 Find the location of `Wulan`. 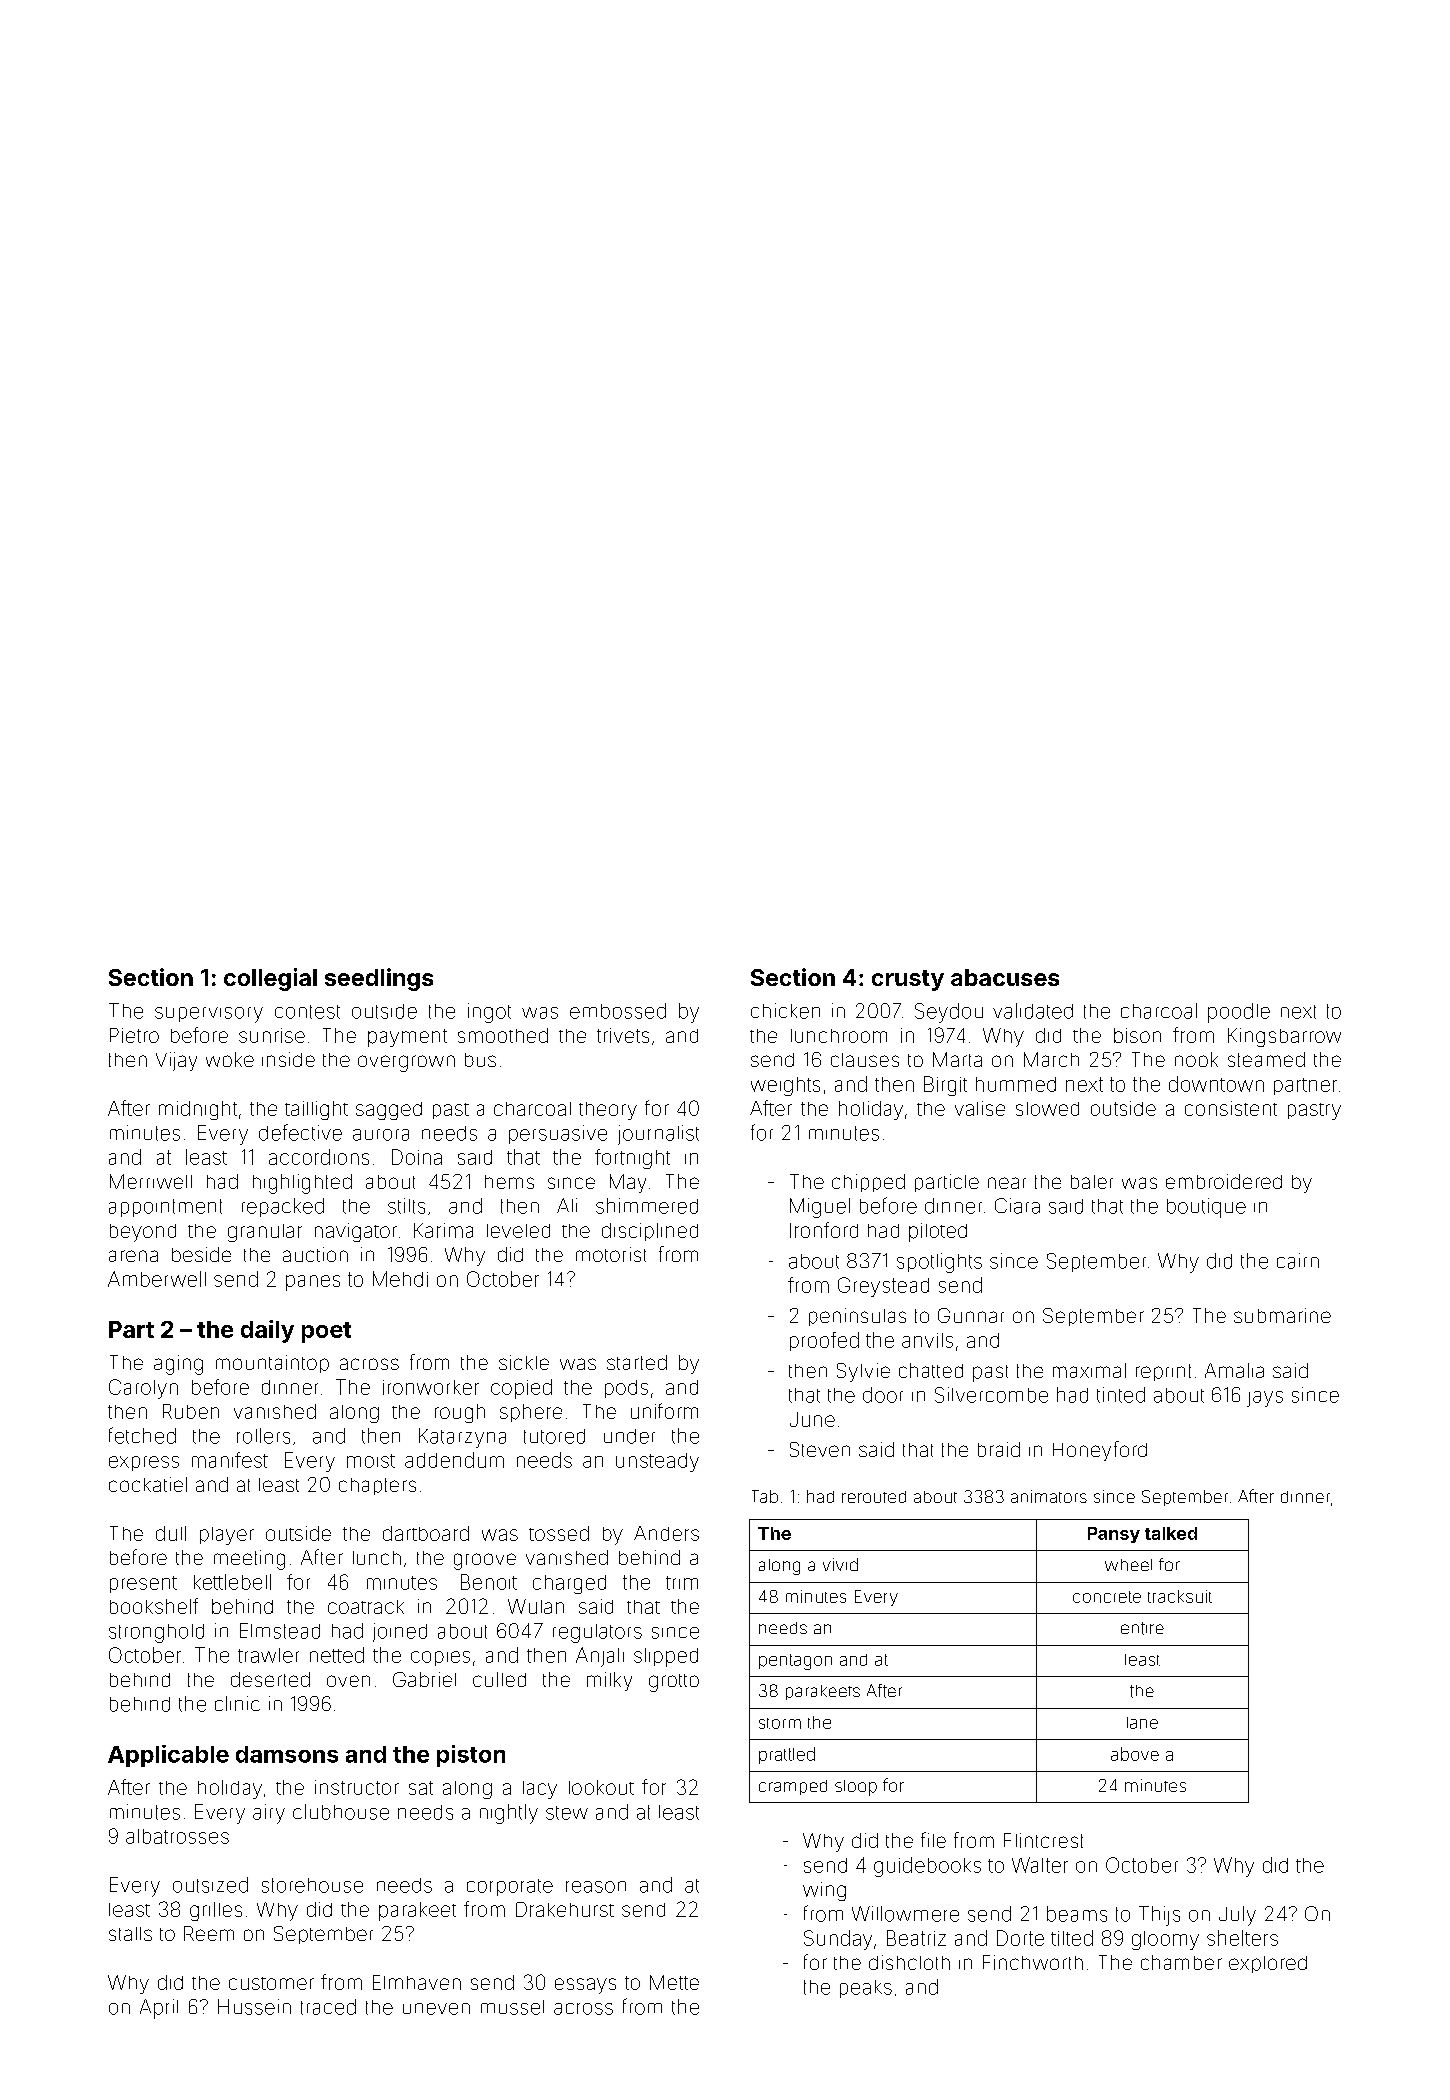

Wulan is located at coordinates (536, 1606).
